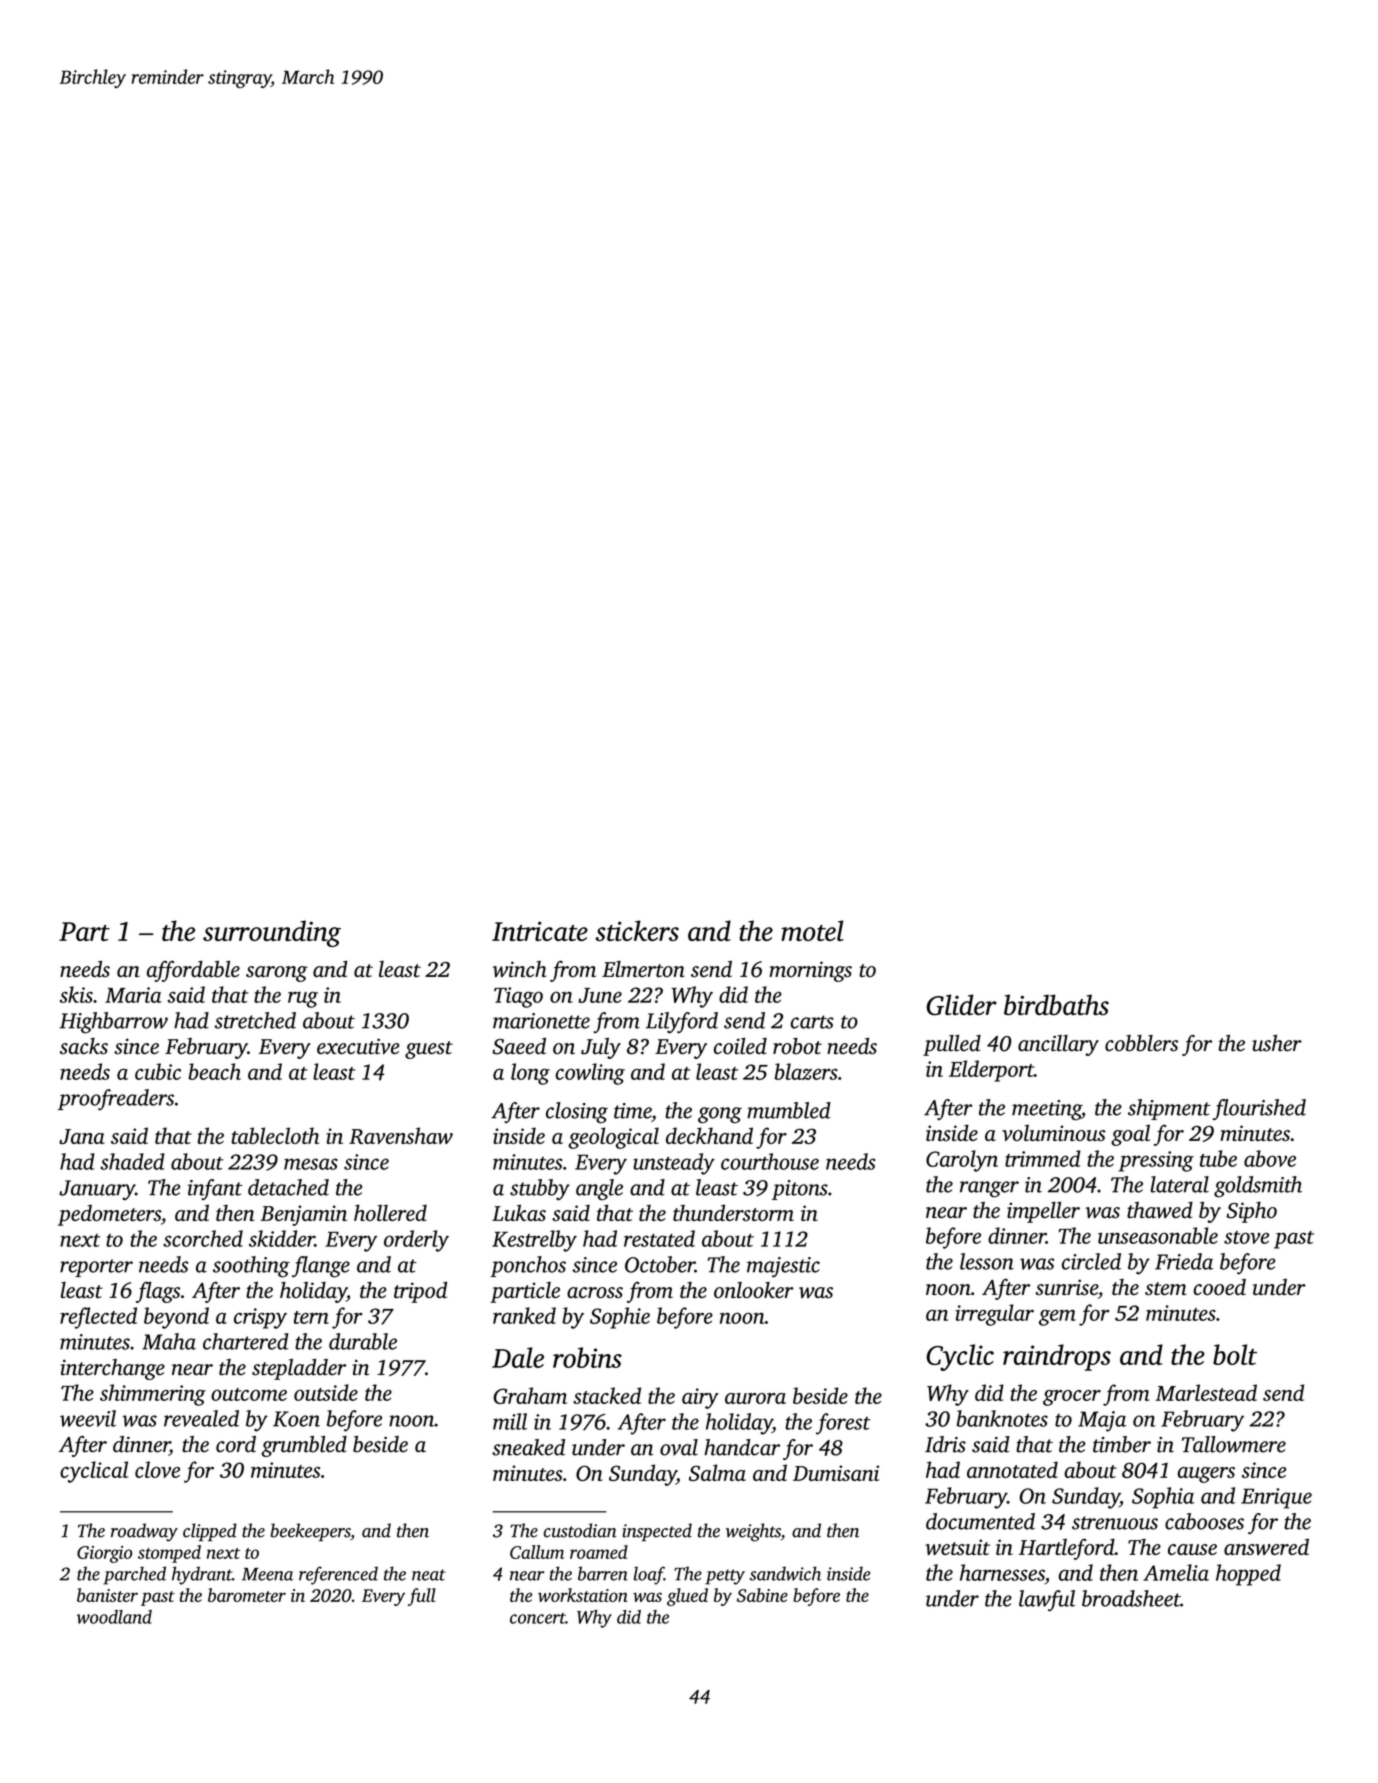 Image resolution: width=1378 pixels, height=1783 pixels. Describe the element at coordinates (114, 1617) in the image. I see `woodland` at that location.
